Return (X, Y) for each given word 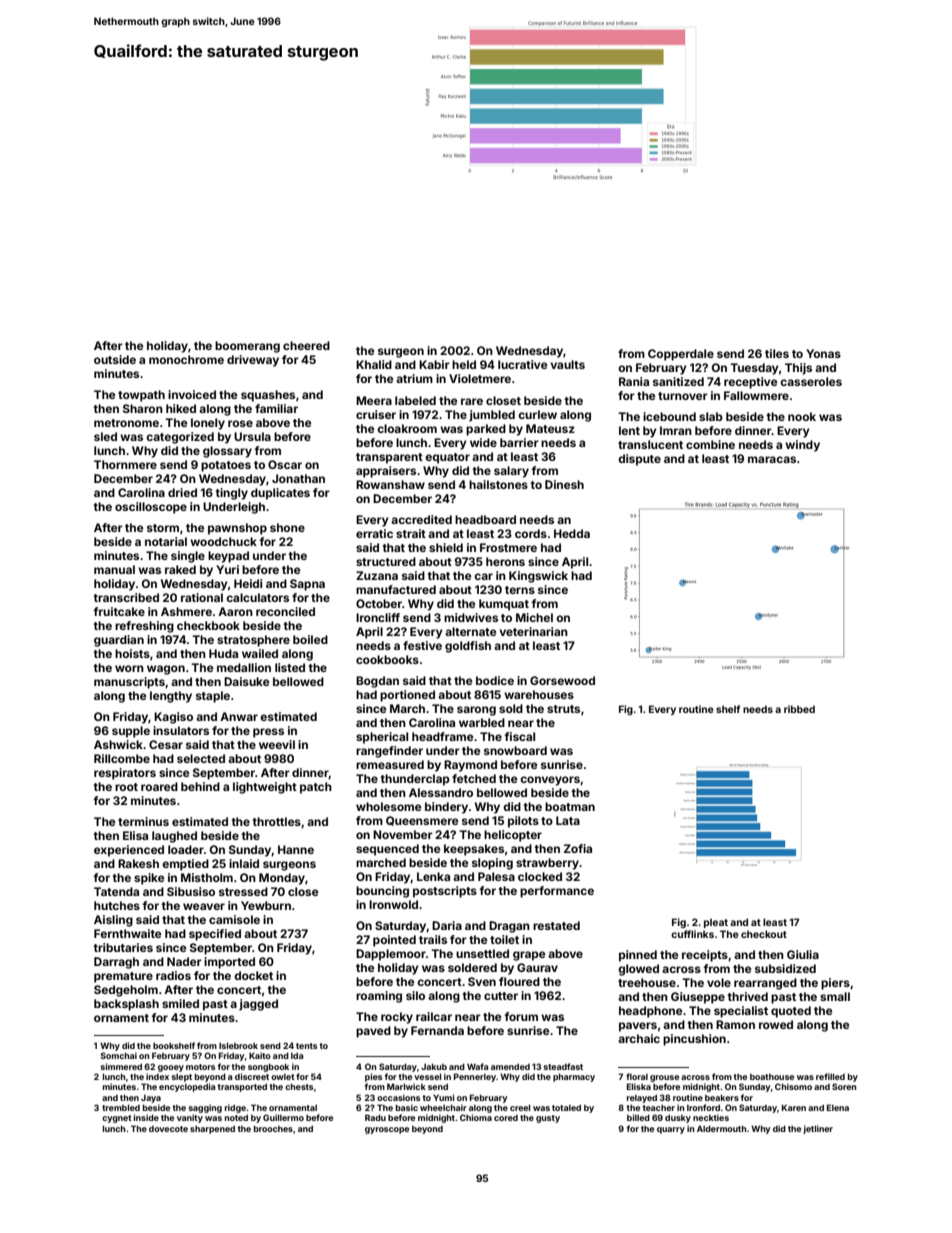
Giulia (803, 954)
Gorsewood (562, 680)
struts (563, 709)
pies (373, 1077)
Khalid (374, 364)
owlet (283, 1077)
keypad (228, 557)
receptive (751, 383)
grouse (664, 1078)
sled (105, 436)
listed (290, 667)
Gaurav (537, 967)
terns (520, 590)
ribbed (799, 709)
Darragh (116, 963)
